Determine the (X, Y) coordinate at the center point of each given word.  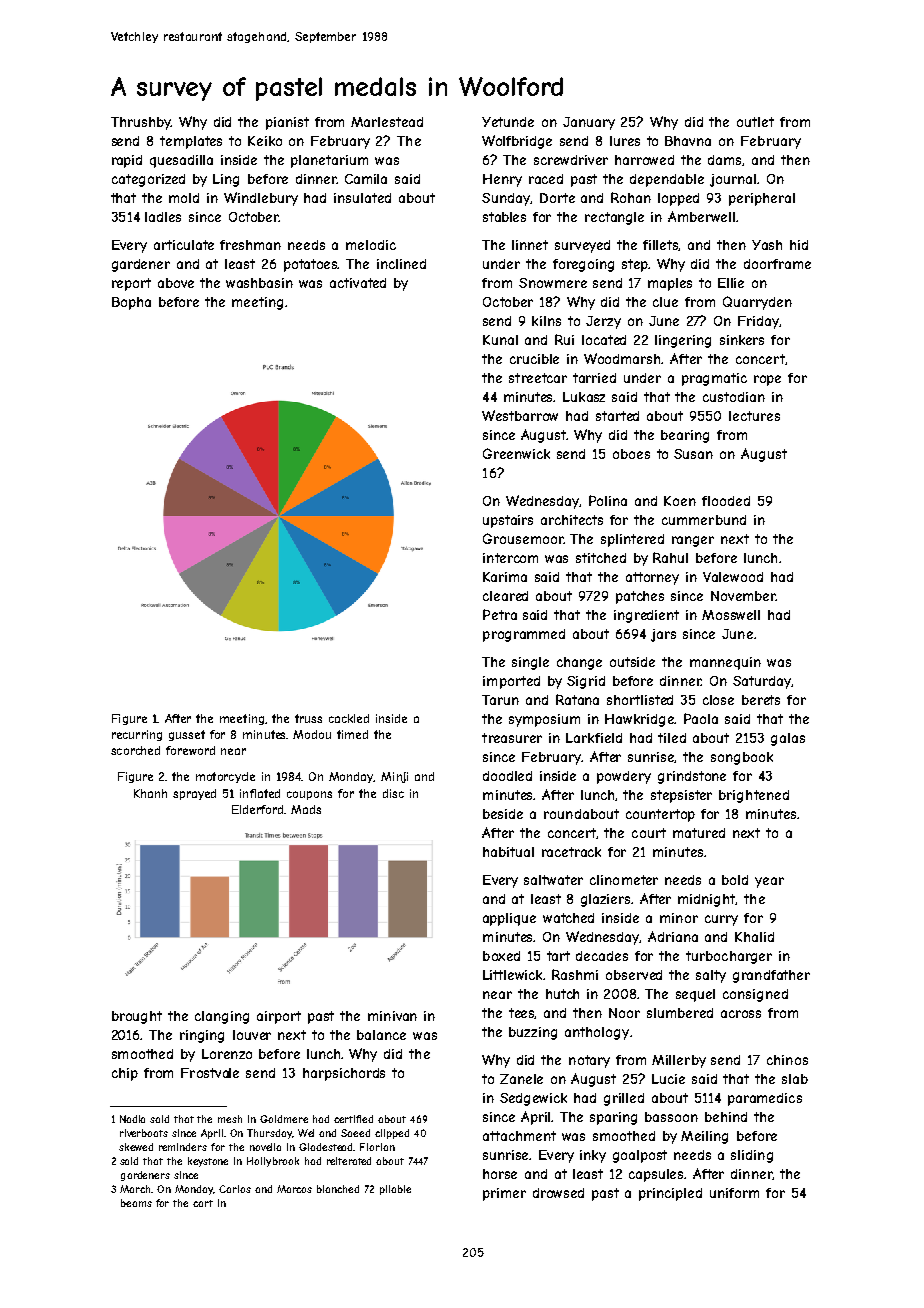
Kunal (500, 340)
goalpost (640, 1156)
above (176, 283)
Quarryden (757, 303)
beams (136, 1203)
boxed (501, 956)
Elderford (257, 809)
